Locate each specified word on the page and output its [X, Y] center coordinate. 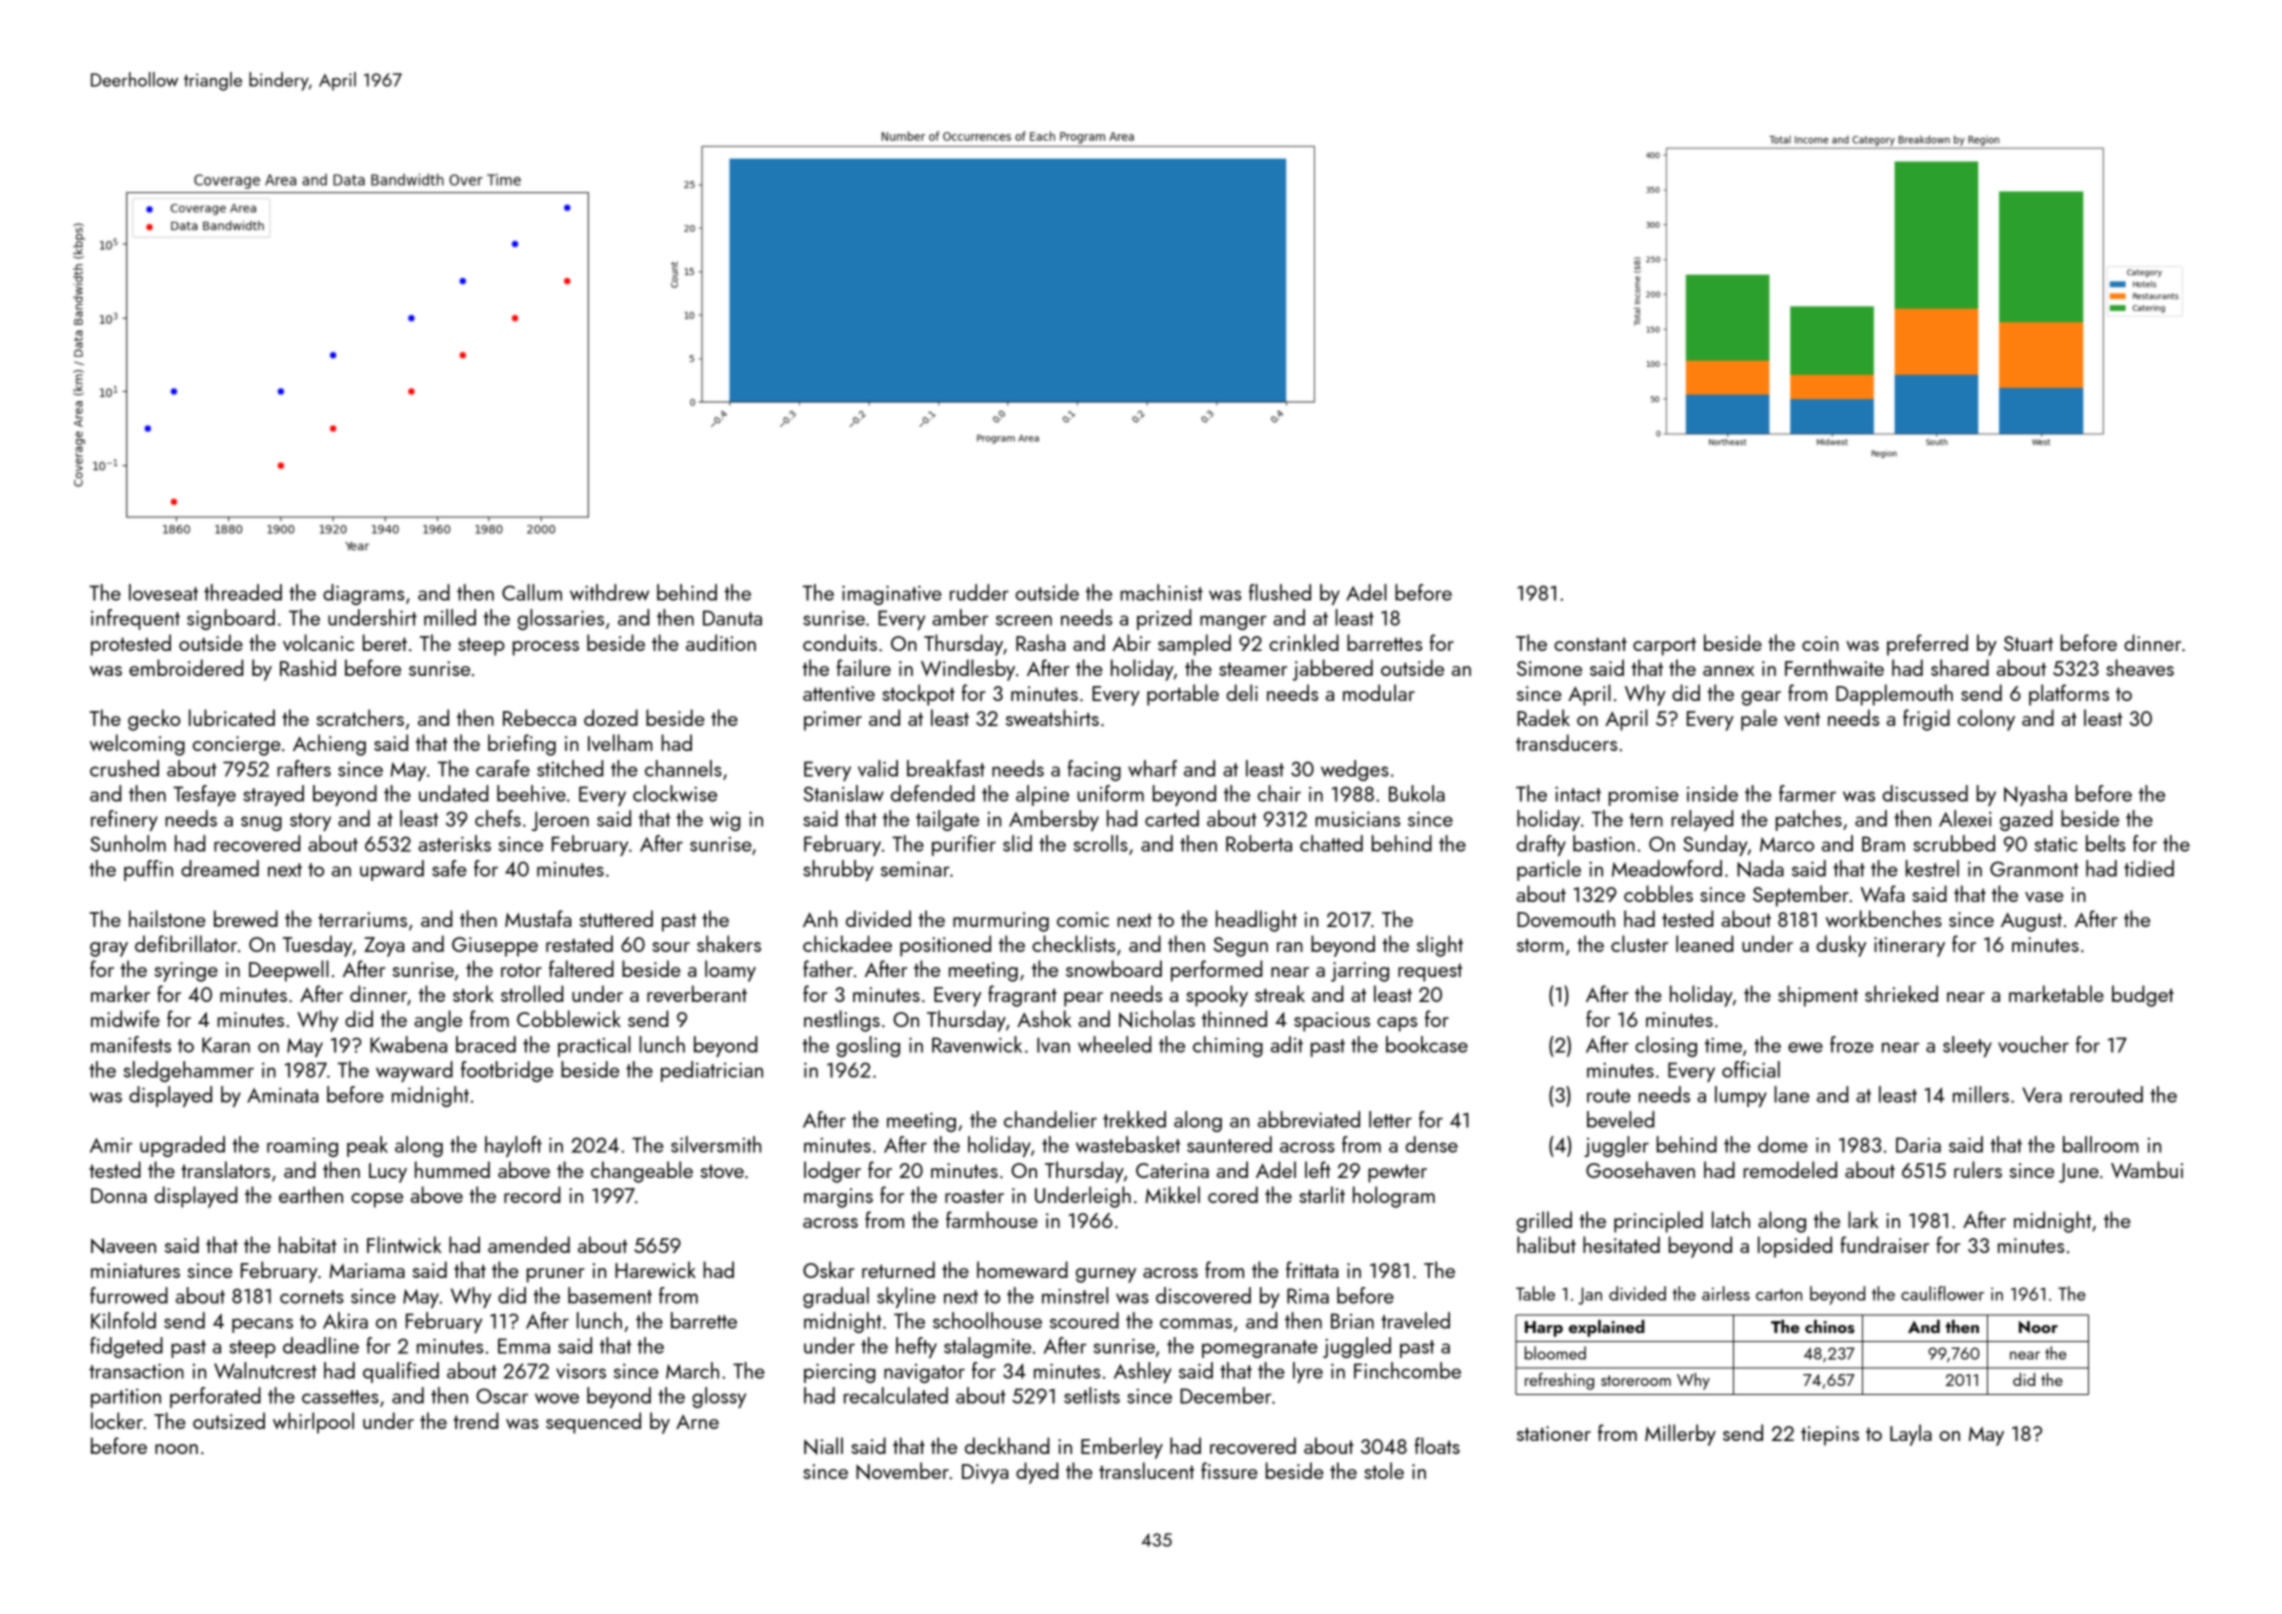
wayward [414, 1071]
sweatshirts [1052, 717]
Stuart [2028, 643]
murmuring [1001, 922]
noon [176, 1449]
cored [1233, 1194]
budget [2143, 996]
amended [529, 1244]
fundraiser [1884, 1244]
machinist [1161, 592]
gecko [154, 720]
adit [1287, 1044]
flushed [1280, 592]
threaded [243, 592]
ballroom [2100, 1144]
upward [392, 870]
